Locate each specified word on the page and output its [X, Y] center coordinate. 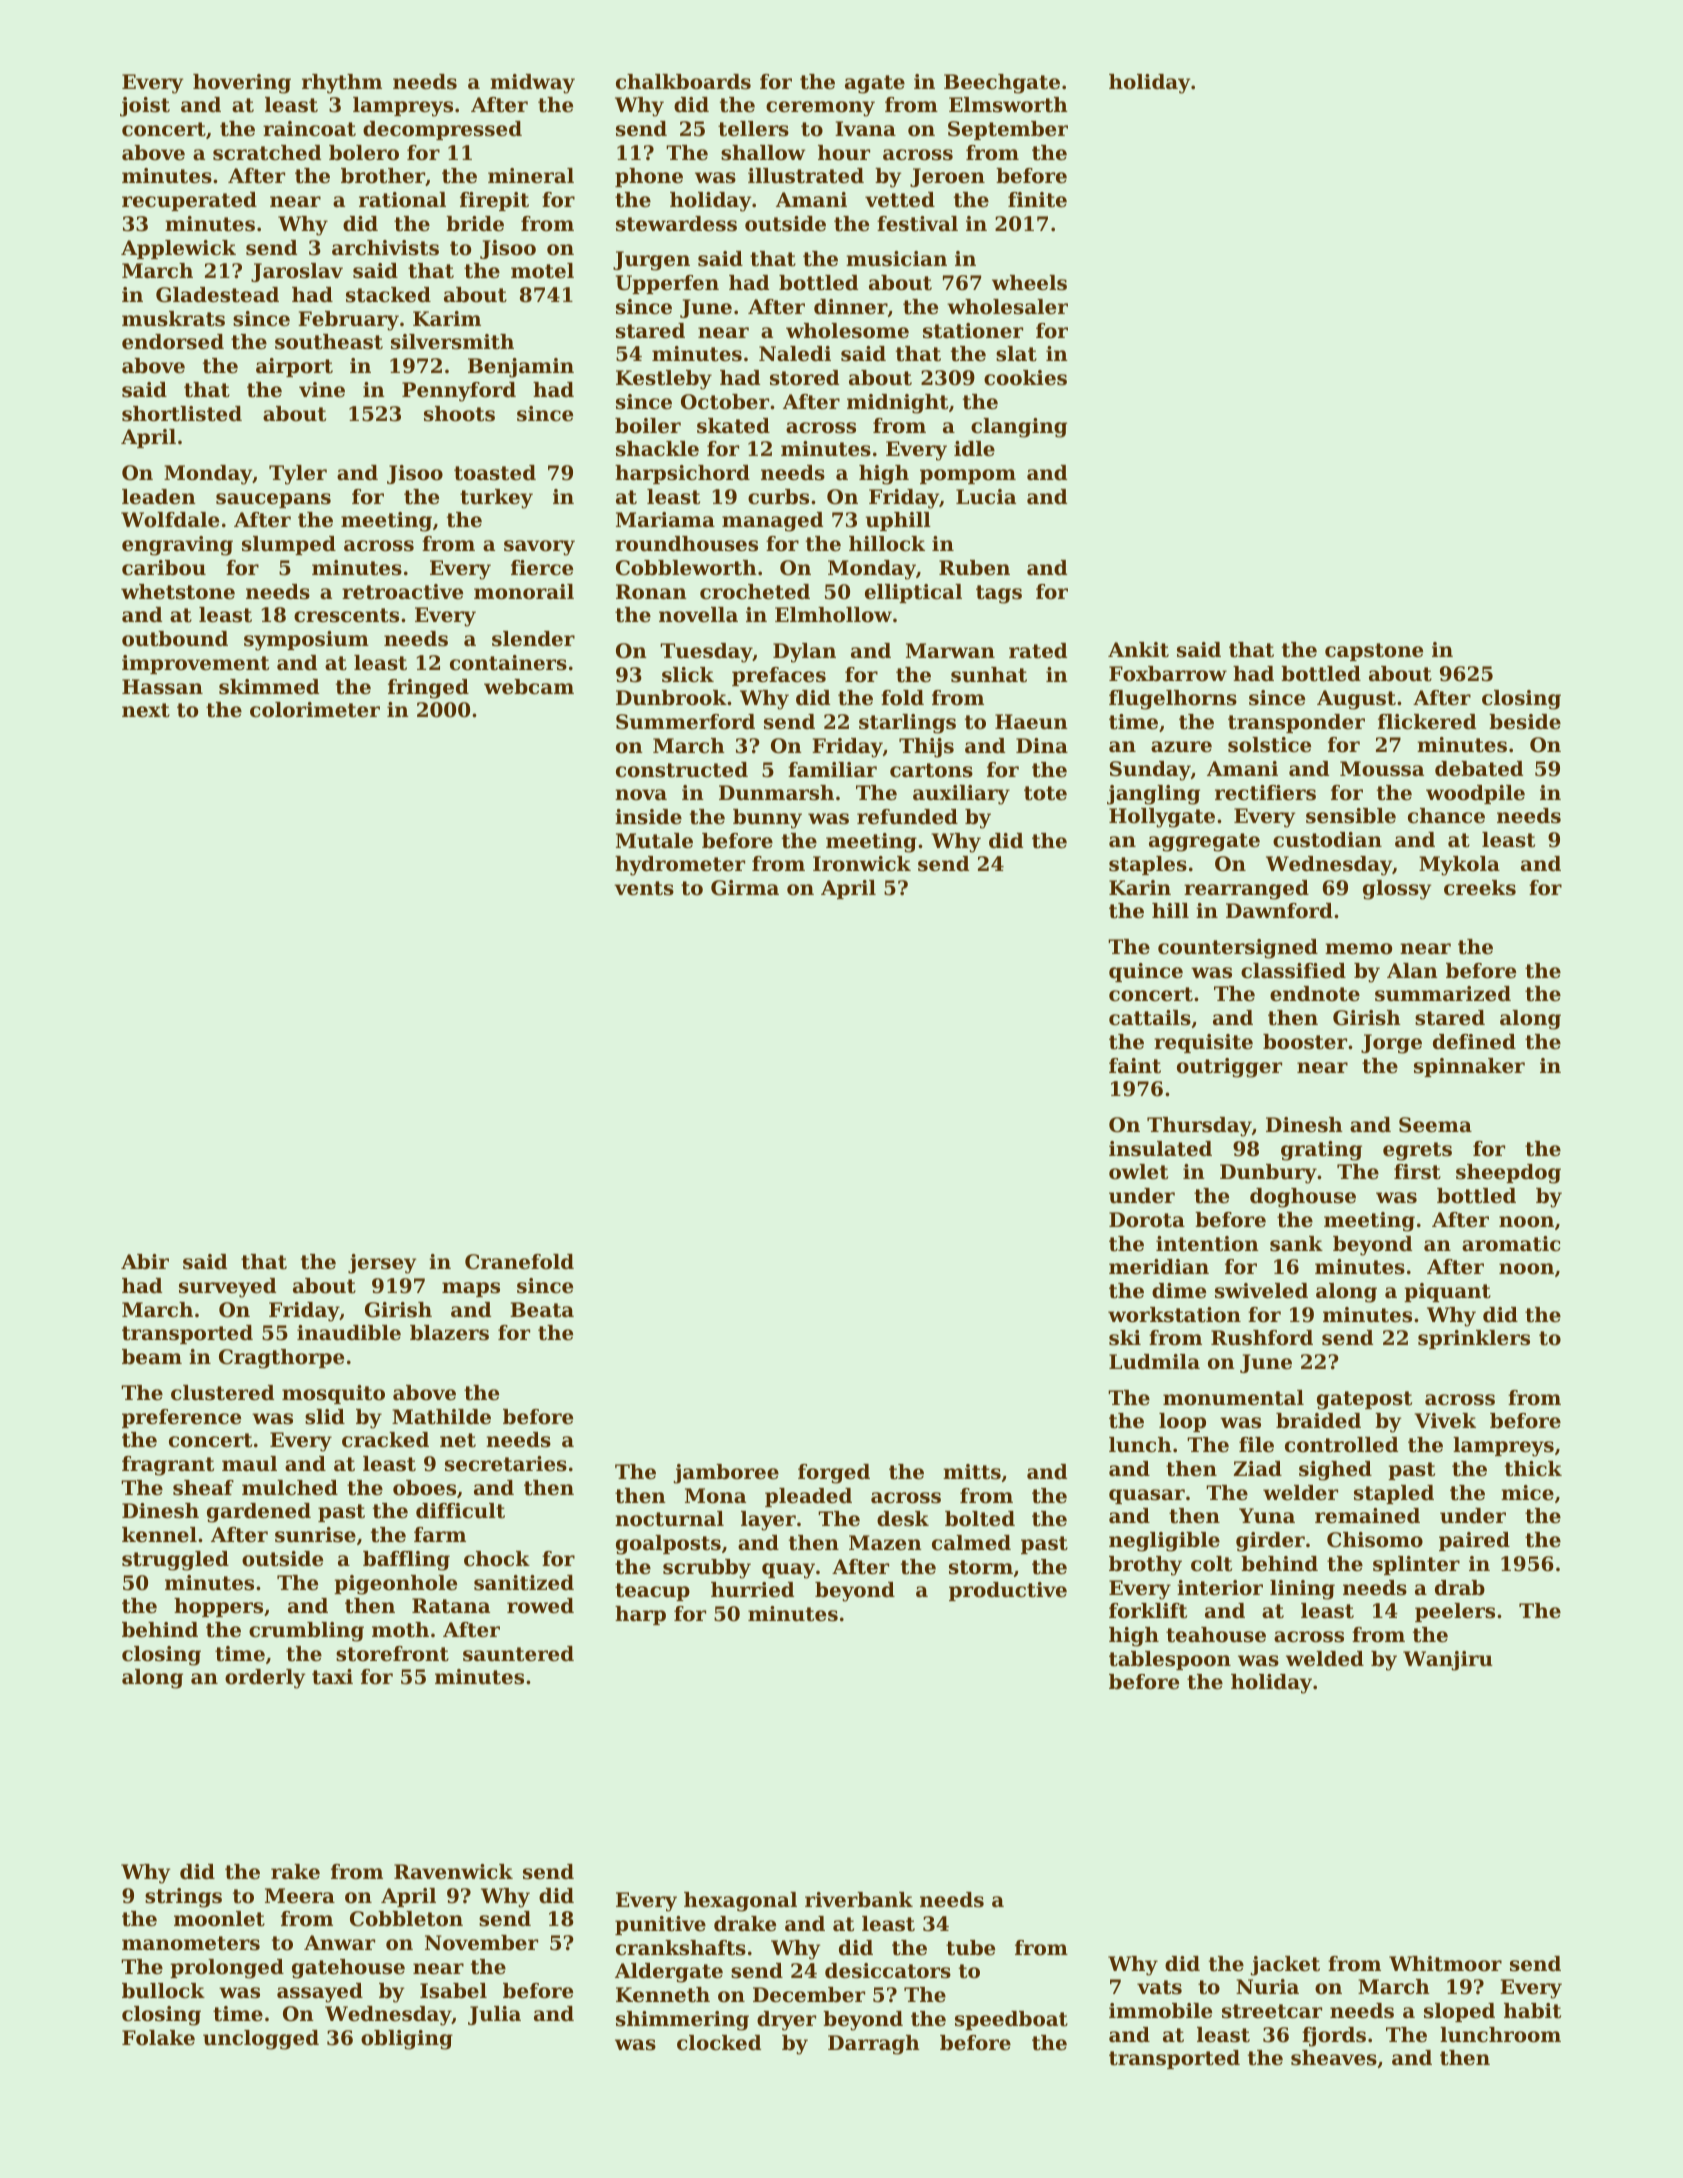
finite [1037, 200]
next [146, 710]
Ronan [651, 592]
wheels [1029, 283]
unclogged [261, 2040]
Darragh [874, 2045]
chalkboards [683, 82]
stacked [388, 295]
